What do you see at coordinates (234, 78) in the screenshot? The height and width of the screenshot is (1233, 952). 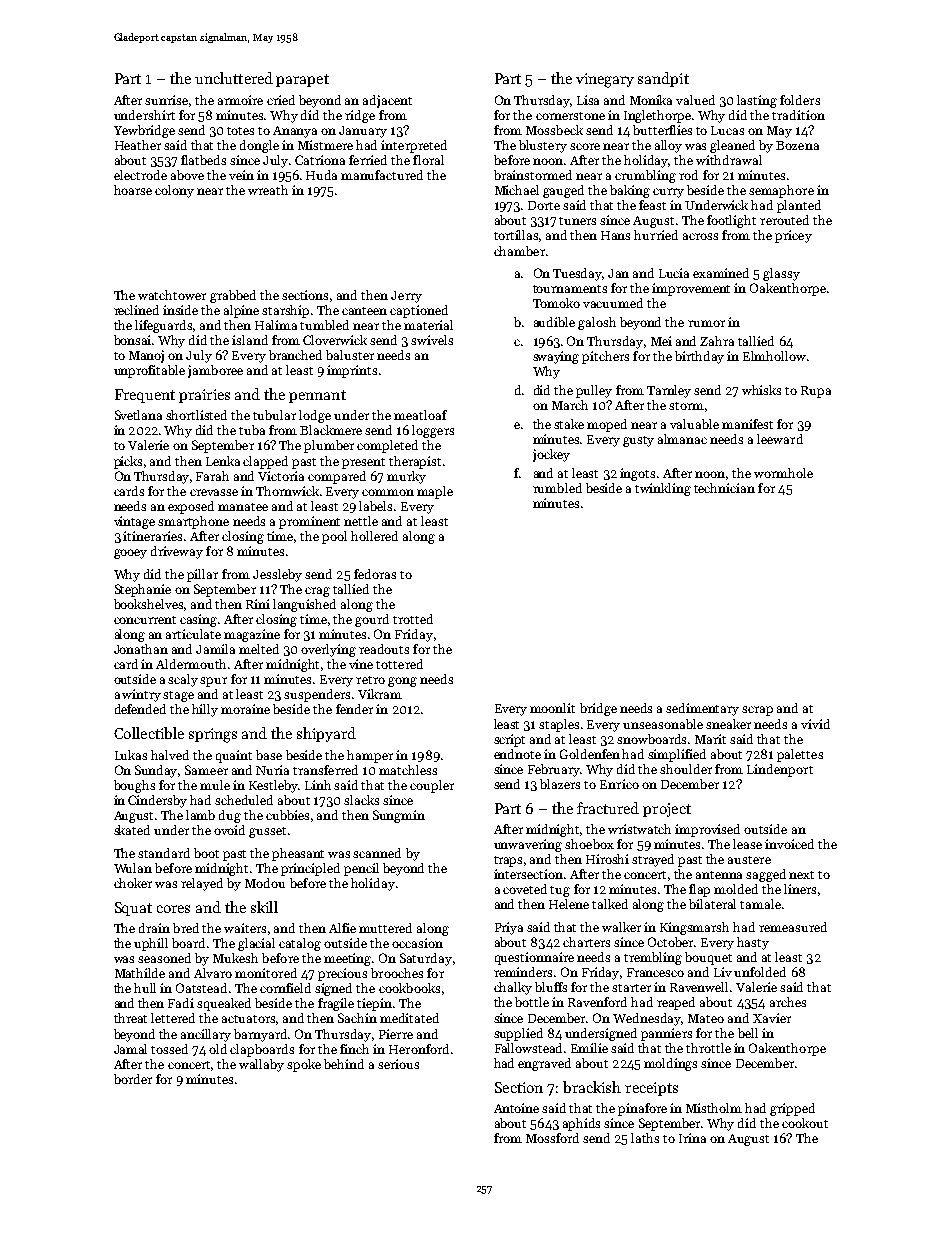 I see `uncluttered` at bounding box center [234, 78].
